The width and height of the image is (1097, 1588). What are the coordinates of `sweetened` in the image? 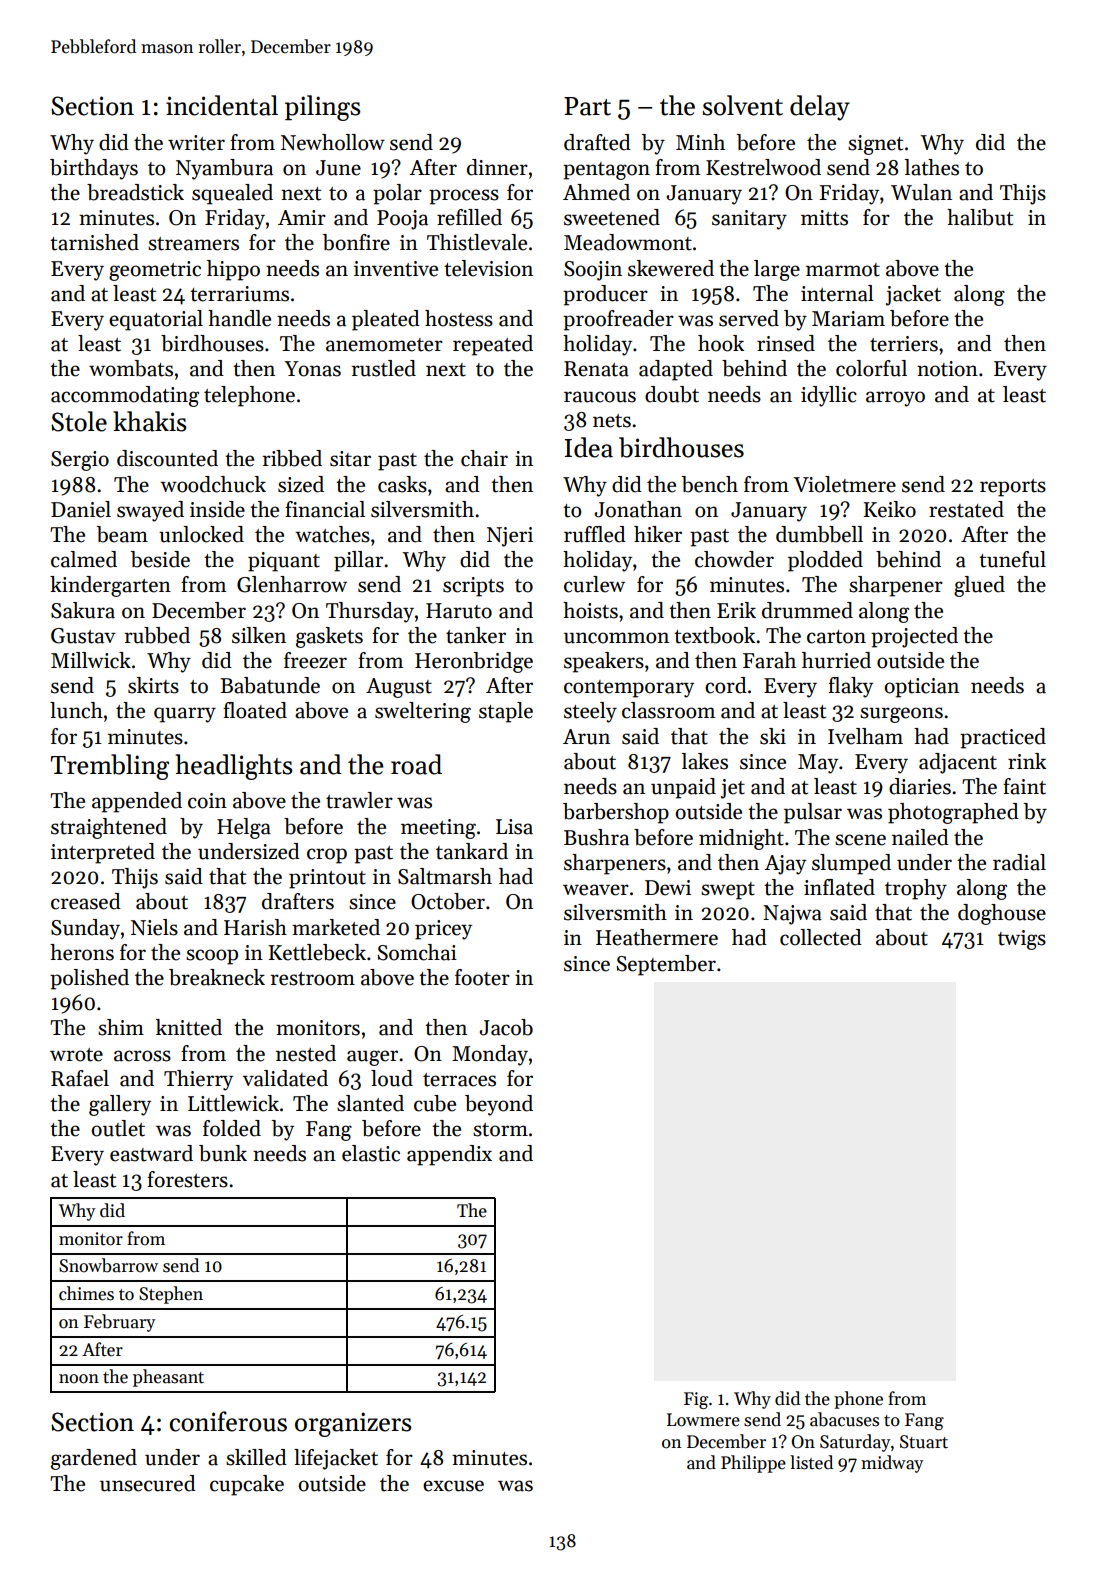 It's located at (612, 217).
